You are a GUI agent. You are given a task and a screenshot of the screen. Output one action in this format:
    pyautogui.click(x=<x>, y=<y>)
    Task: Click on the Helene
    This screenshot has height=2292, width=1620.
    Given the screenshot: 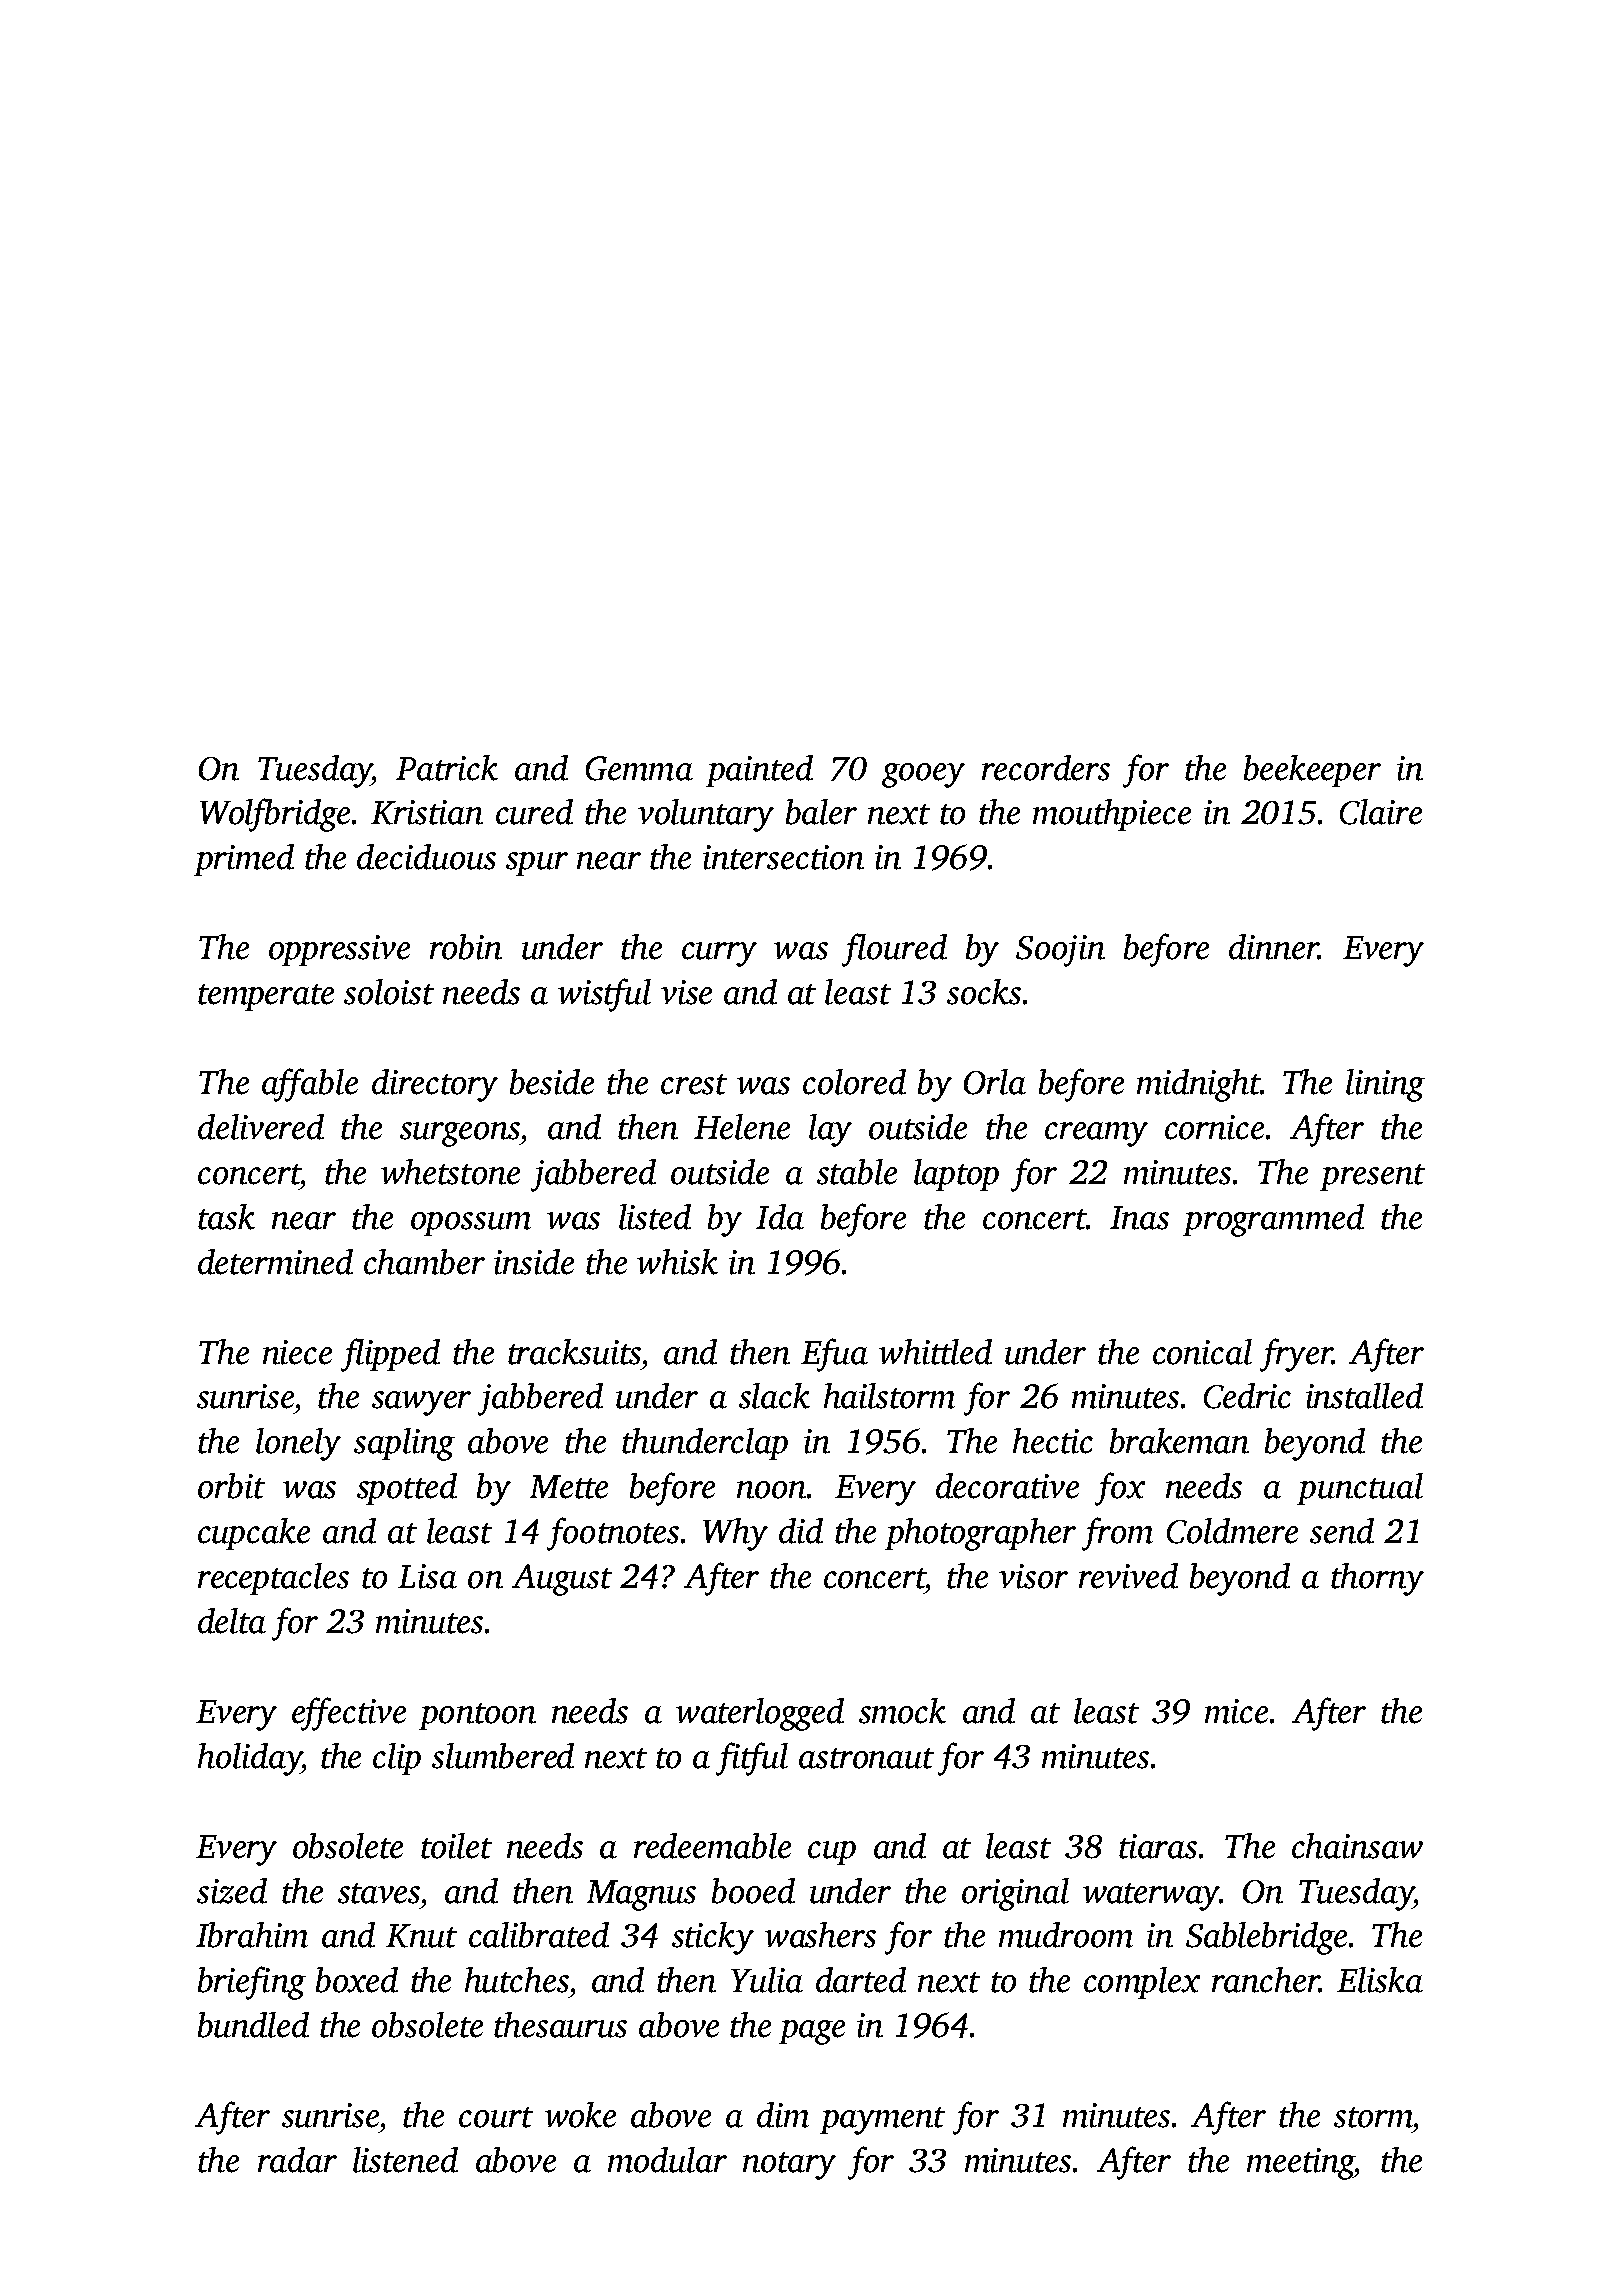 What is the action you would take?
    pyautogui.click(x=742, y=1127)
